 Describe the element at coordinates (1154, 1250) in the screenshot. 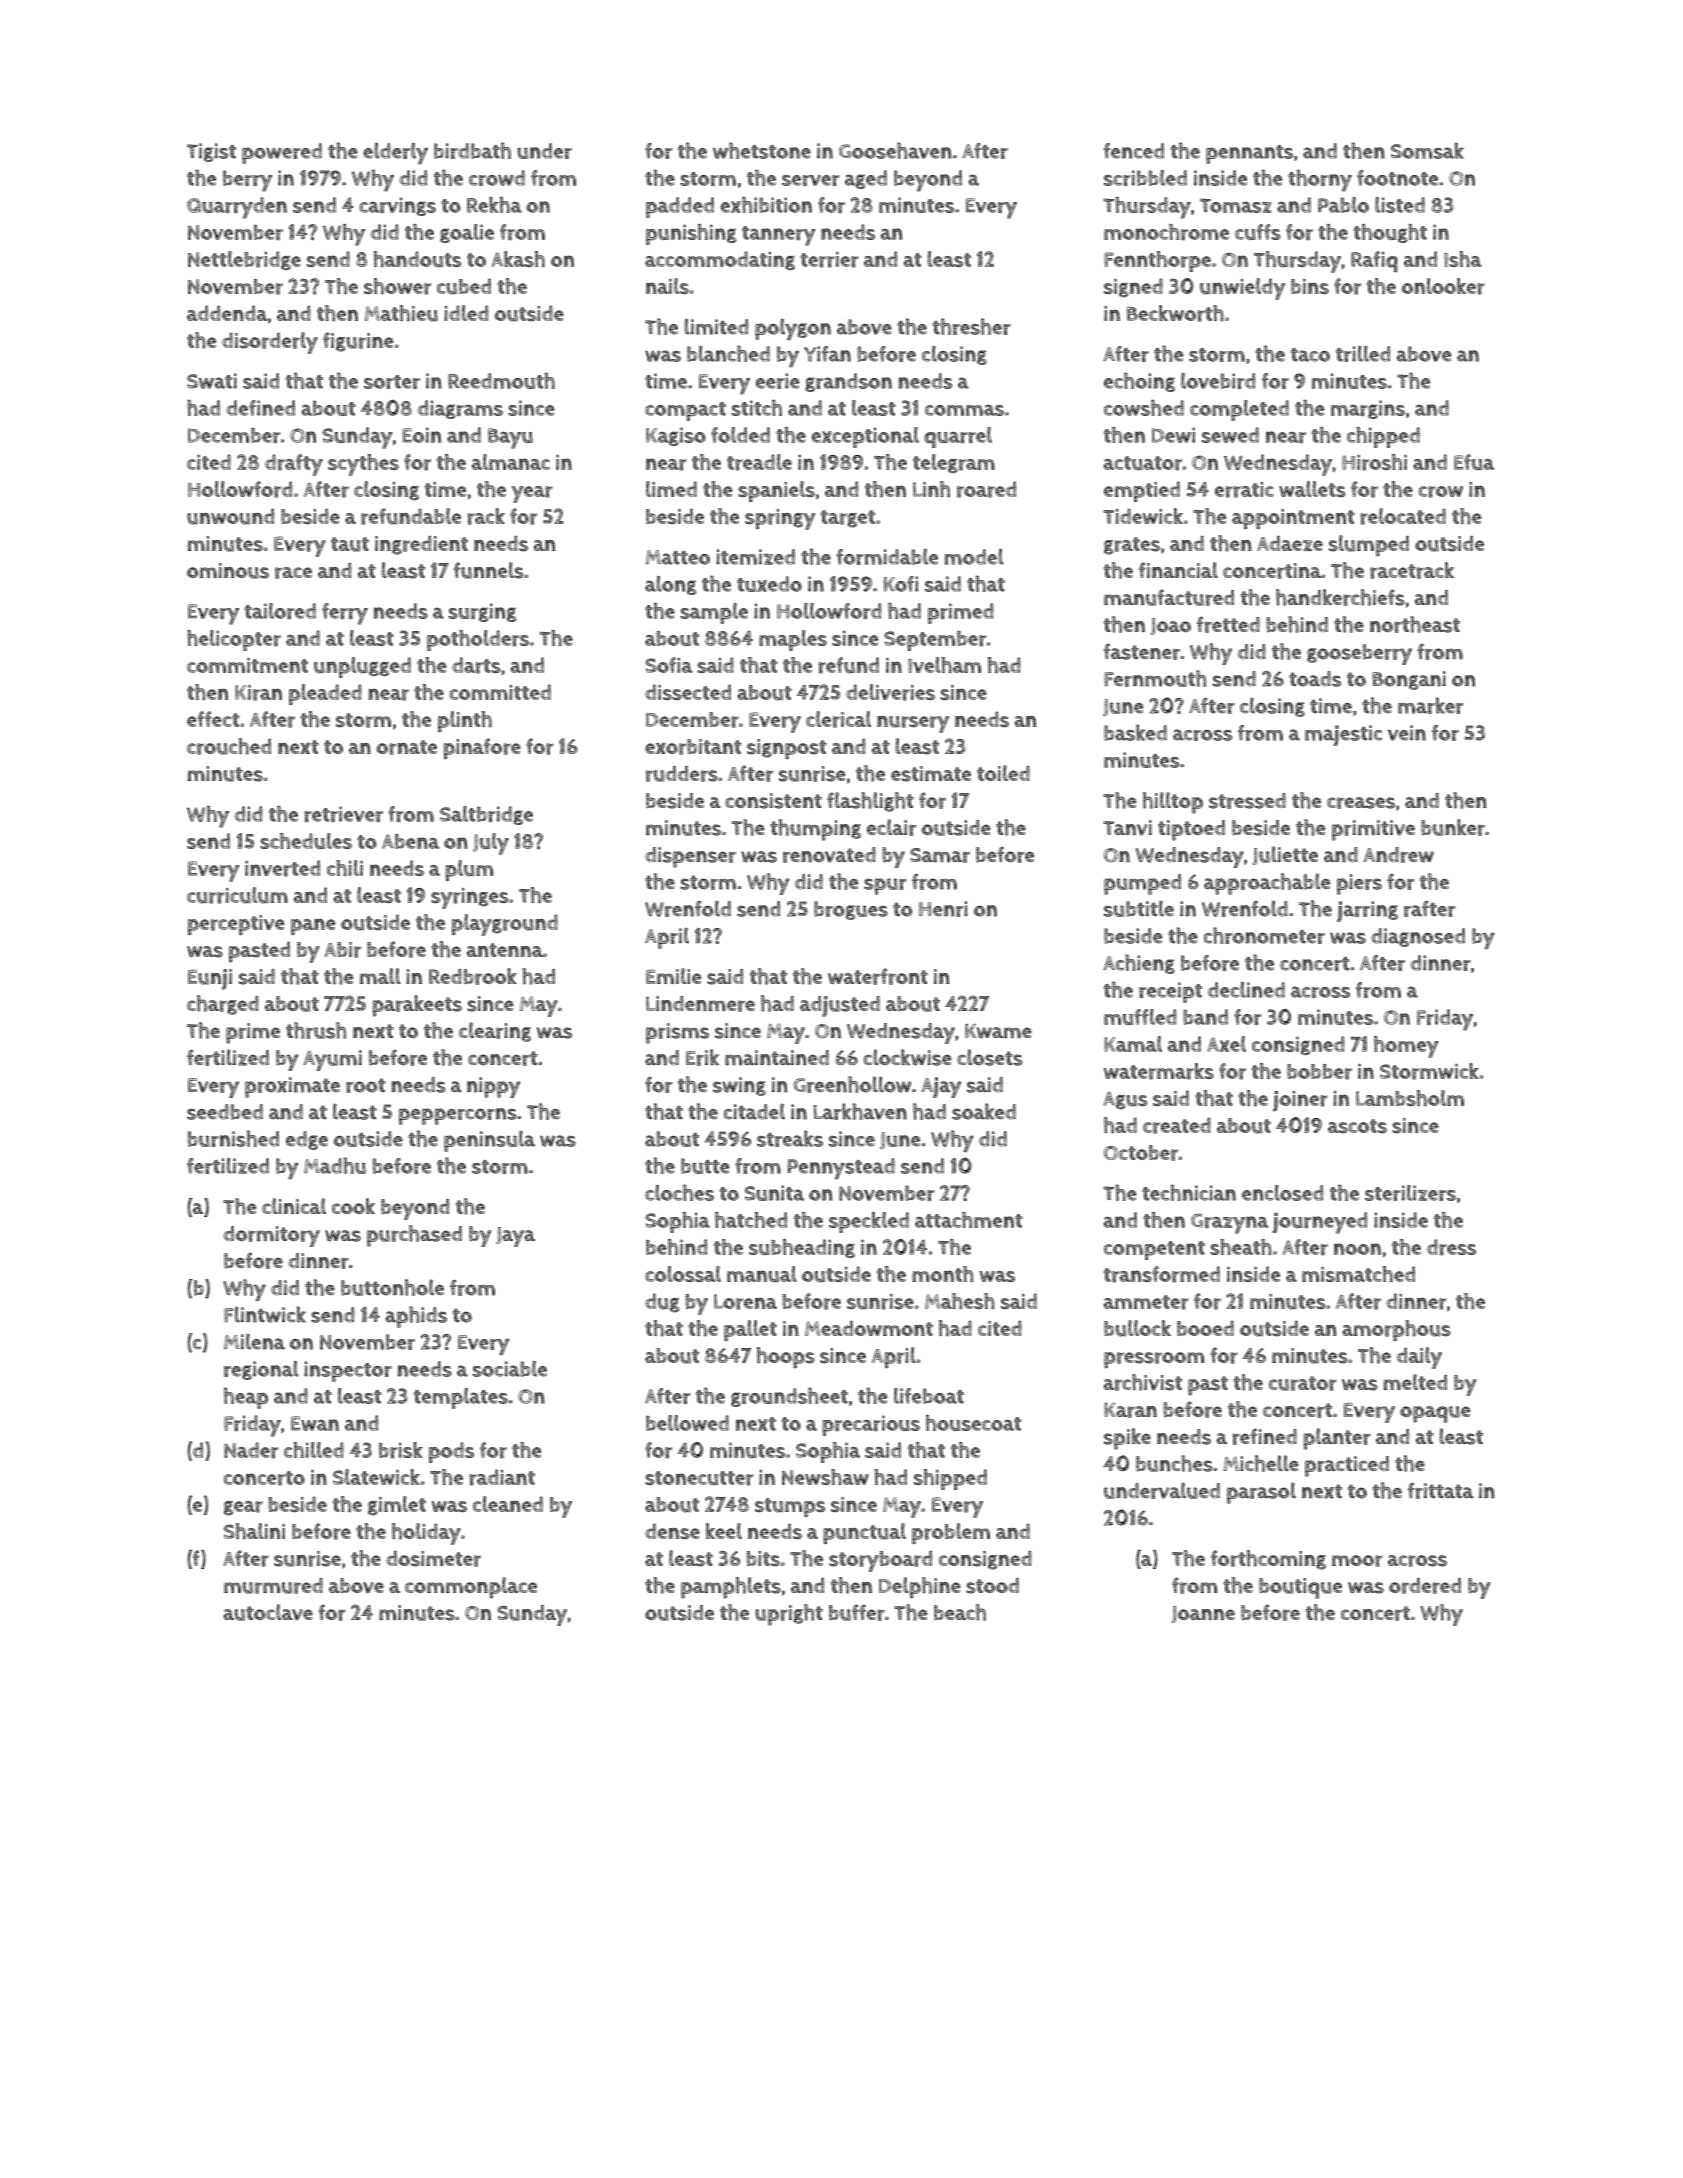

I see `competent` at that location.
